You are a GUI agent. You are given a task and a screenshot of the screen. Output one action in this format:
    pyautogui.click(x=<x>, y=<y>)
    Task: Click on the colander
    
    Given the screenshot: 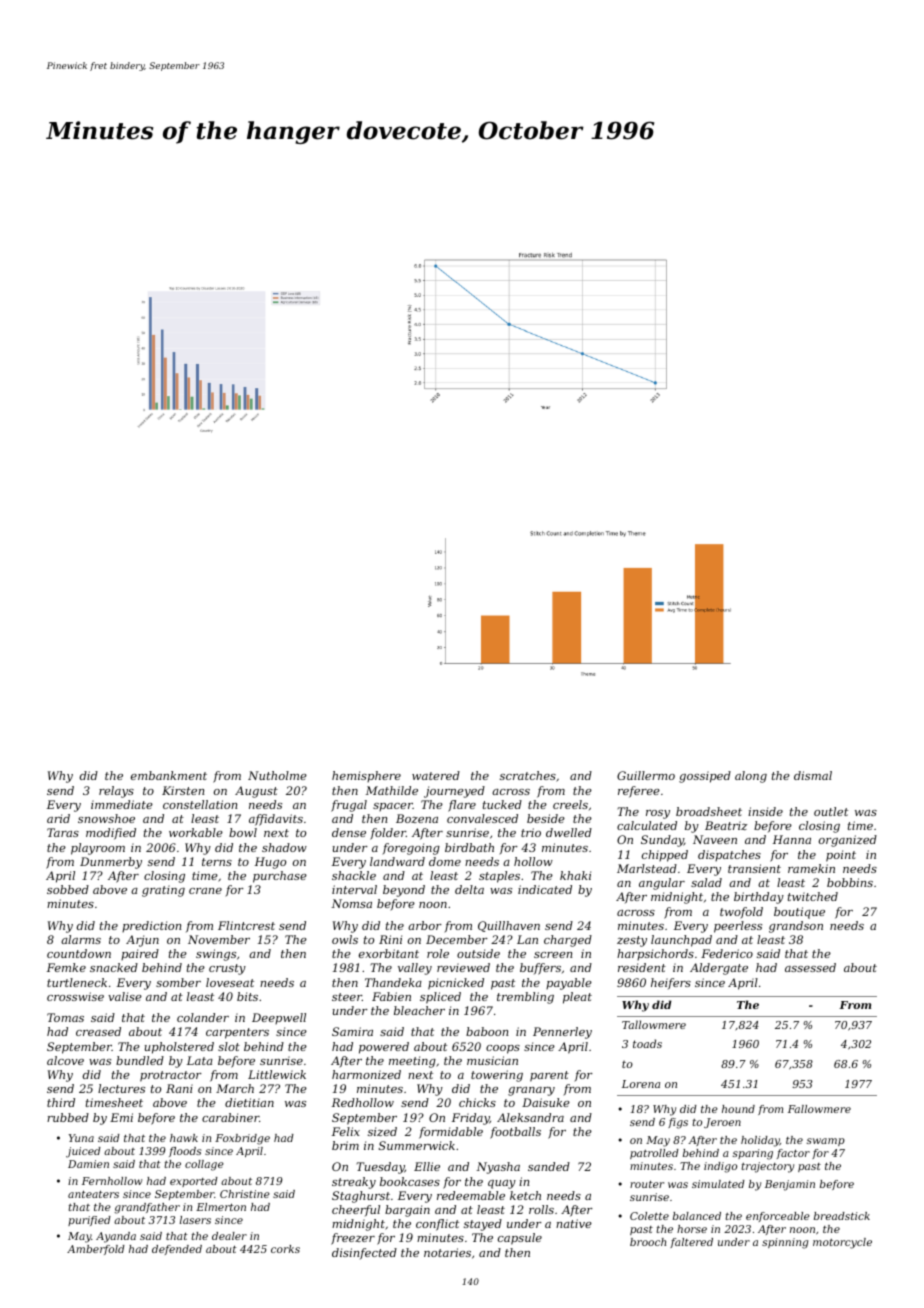 What is the action you would take?
    pyautogui.click(x=203, y=1017)
